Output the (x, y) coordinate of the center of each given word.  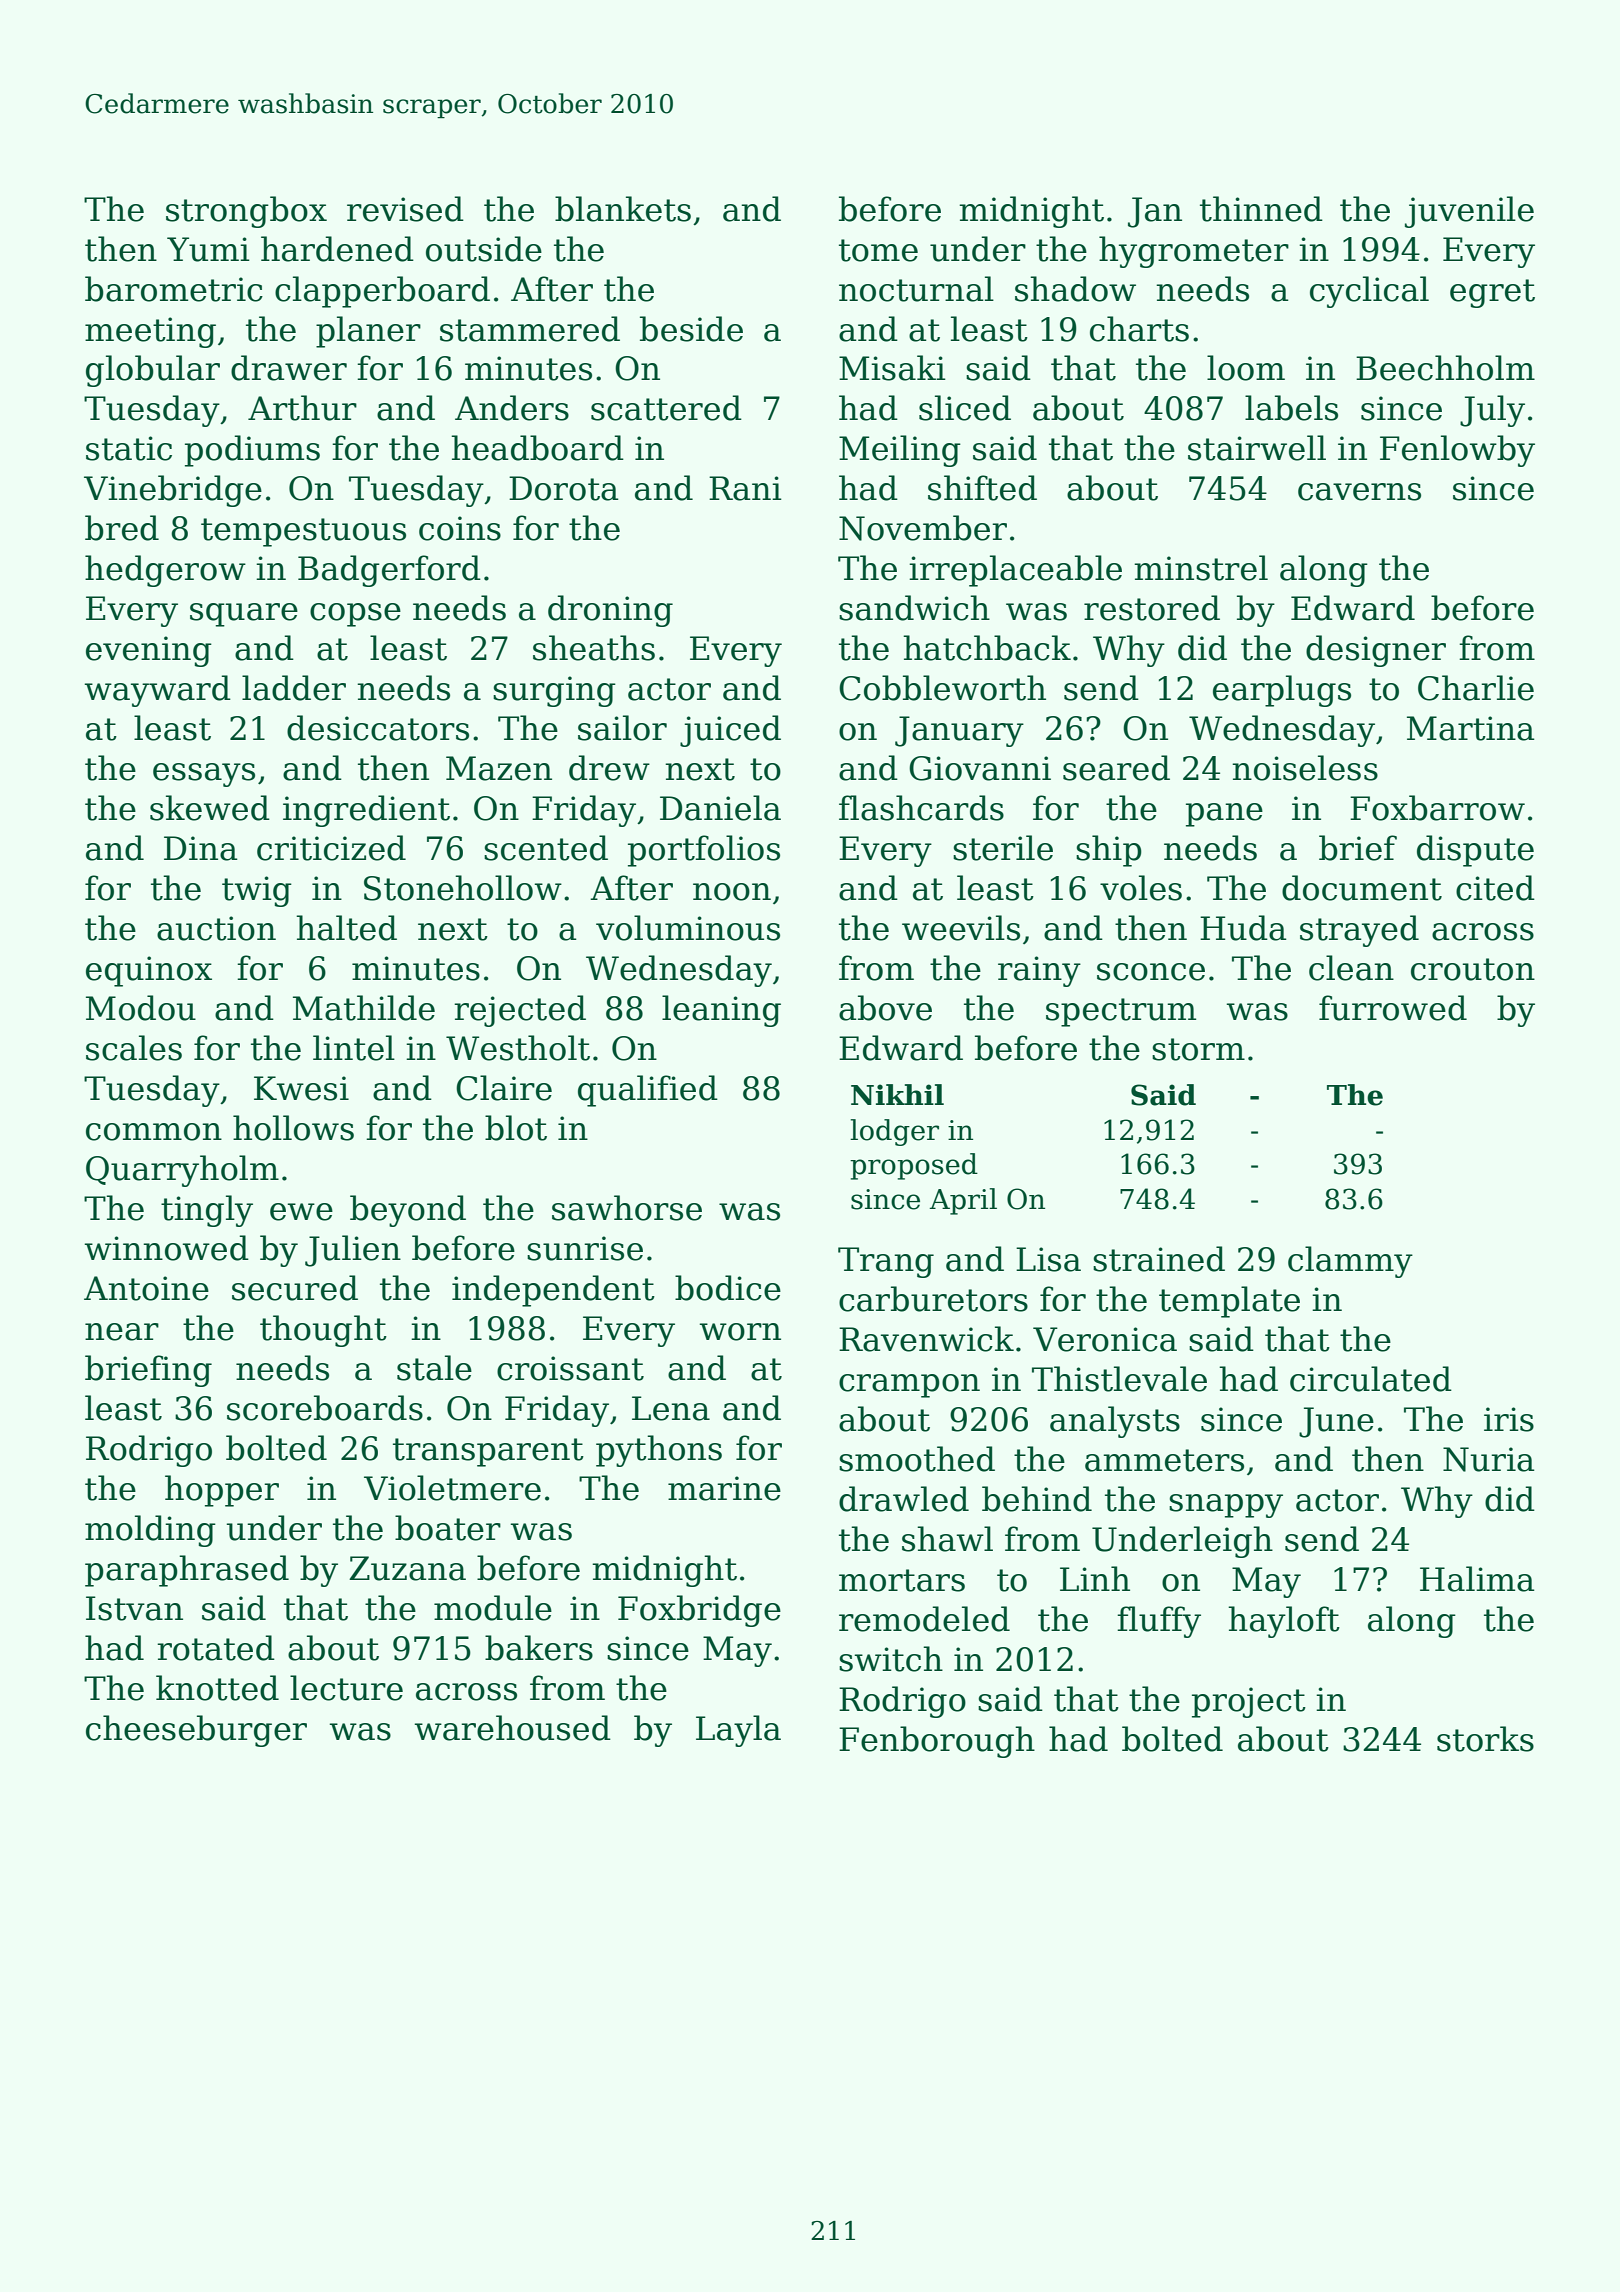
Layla (738, 1731)
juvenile (1469, 212)
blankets (623, 209)
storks (1485, 1739)
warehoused (512, 1728)
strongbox (246, 212)
